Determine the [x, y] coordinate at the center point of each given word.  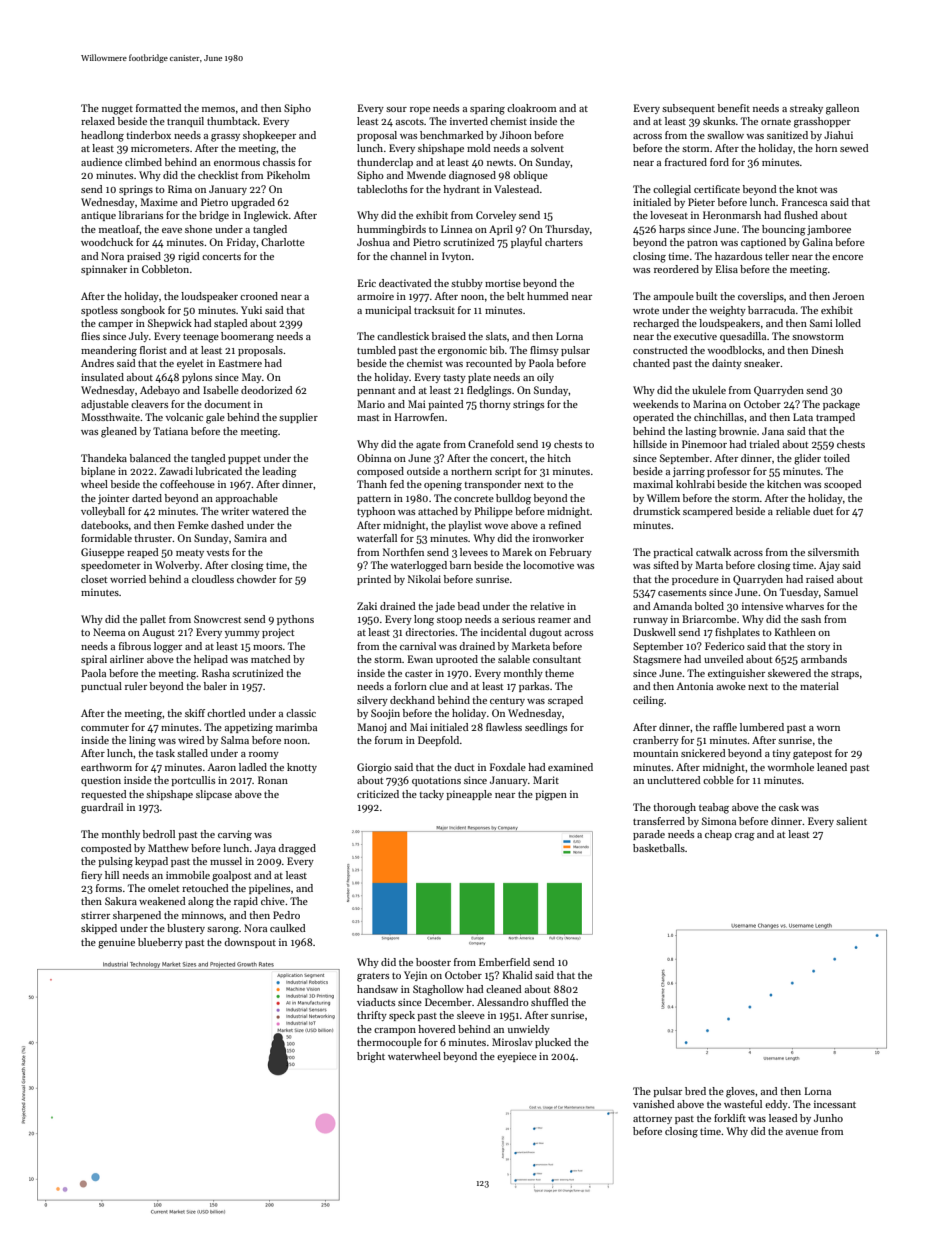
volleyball [103, 512]
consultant [557, 659]
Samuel [841, 592]
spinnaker [104, 270]
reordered [676, 269]
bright [371, 1057]
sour [396, 109]
